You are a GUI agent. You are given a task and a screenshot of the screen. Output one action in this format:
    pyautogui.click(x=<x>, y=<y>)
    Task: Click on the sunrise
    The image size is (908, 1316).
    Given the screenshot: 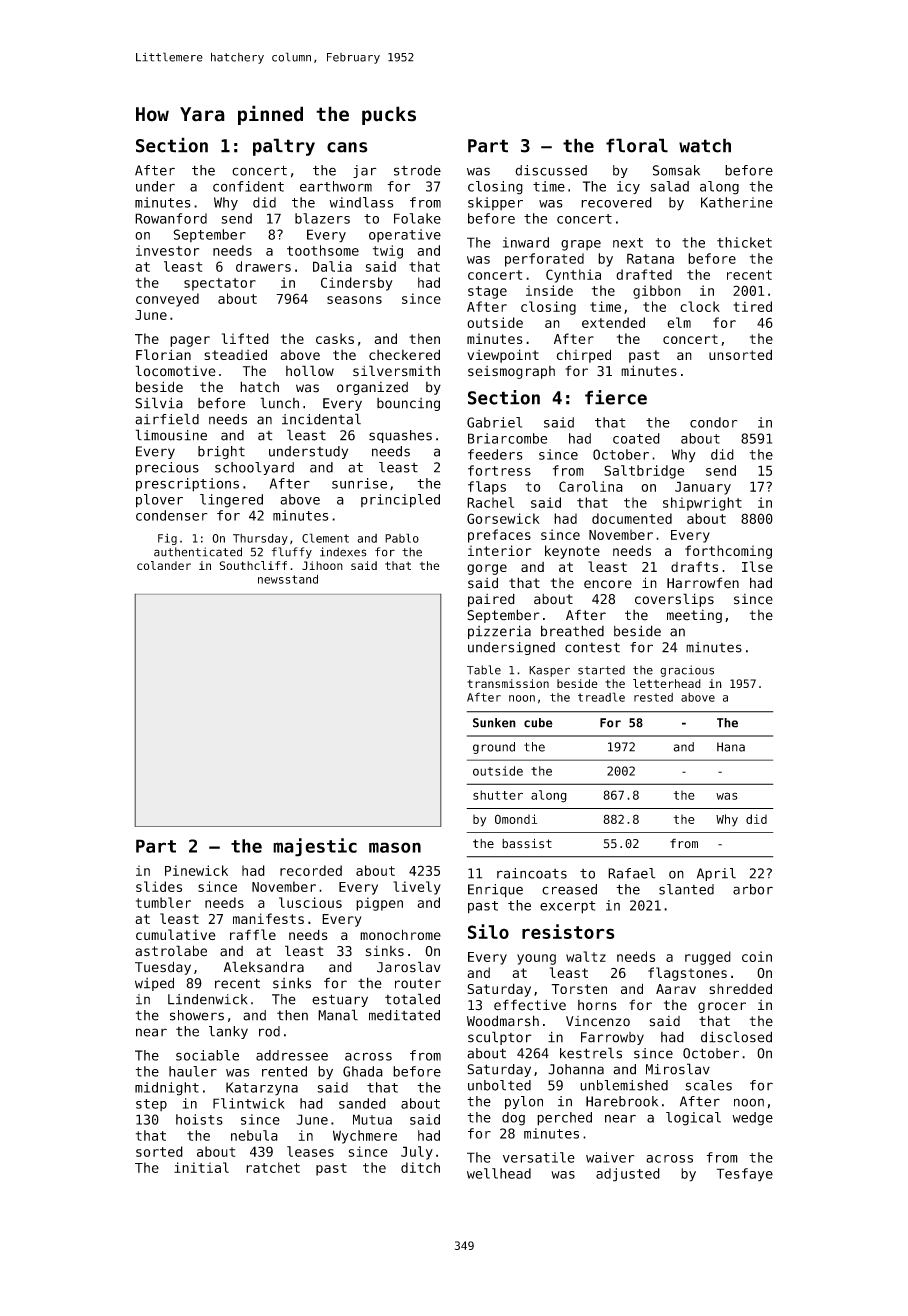 What is the action you would take?
    pyautogui.click(x=359, y=483)
